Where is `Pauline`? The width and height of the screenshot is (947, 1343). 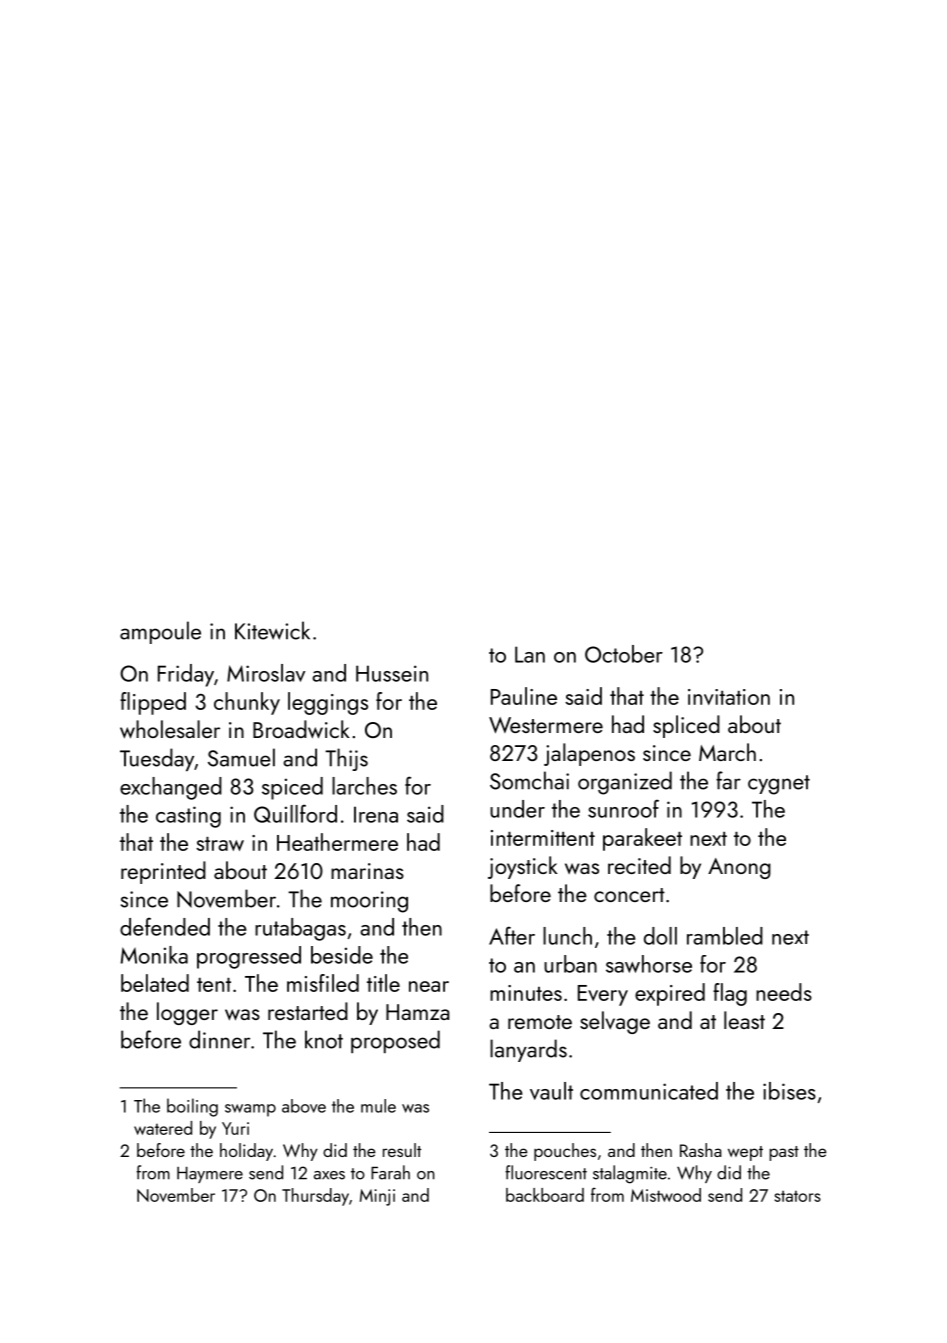 Pauline is located at coordinates (524, 696).
